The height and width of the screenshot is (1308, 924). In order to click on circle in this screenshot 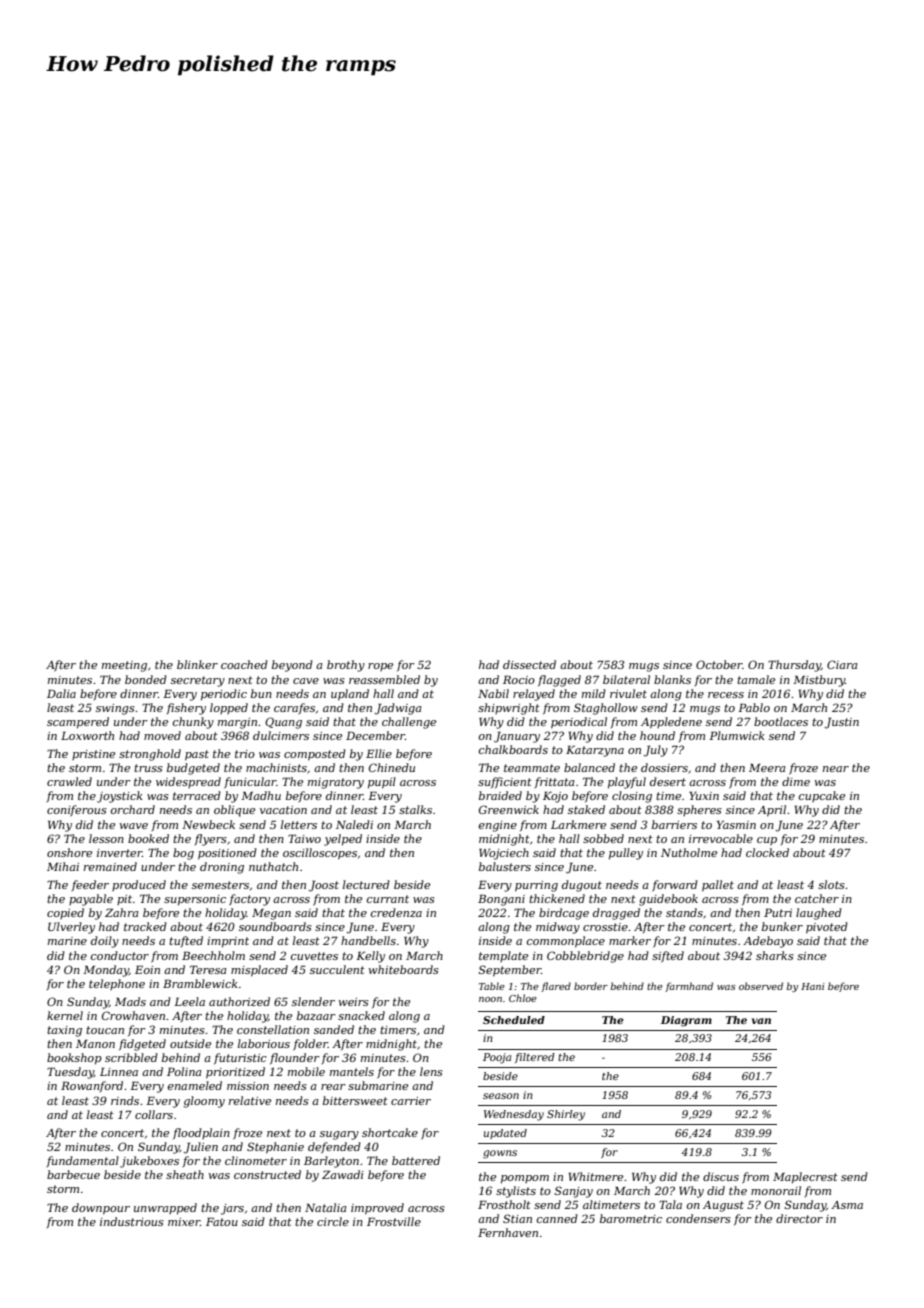, I will do `click(333, 1221)`.
